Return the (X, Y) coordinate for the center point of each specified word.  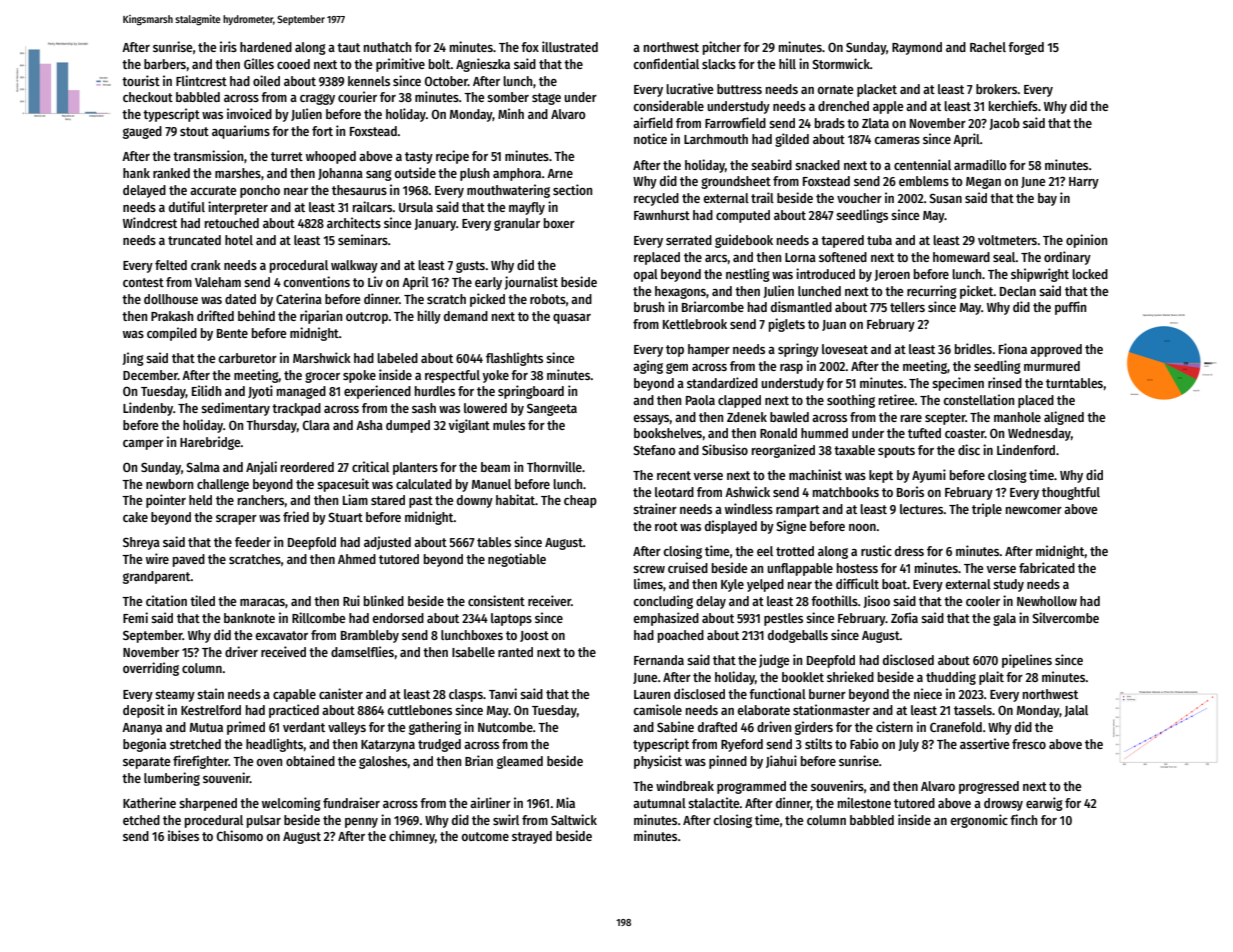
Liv (375, 281)
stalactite (713, 802)
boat (894, 584)
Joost (534, 636)
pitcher (722, 48)
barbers (165, 64)
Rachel (988, 47)
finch (1023, 819)
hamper (709, 350)
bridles (973, 348)
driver (241, 651)
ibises (183, 835)
